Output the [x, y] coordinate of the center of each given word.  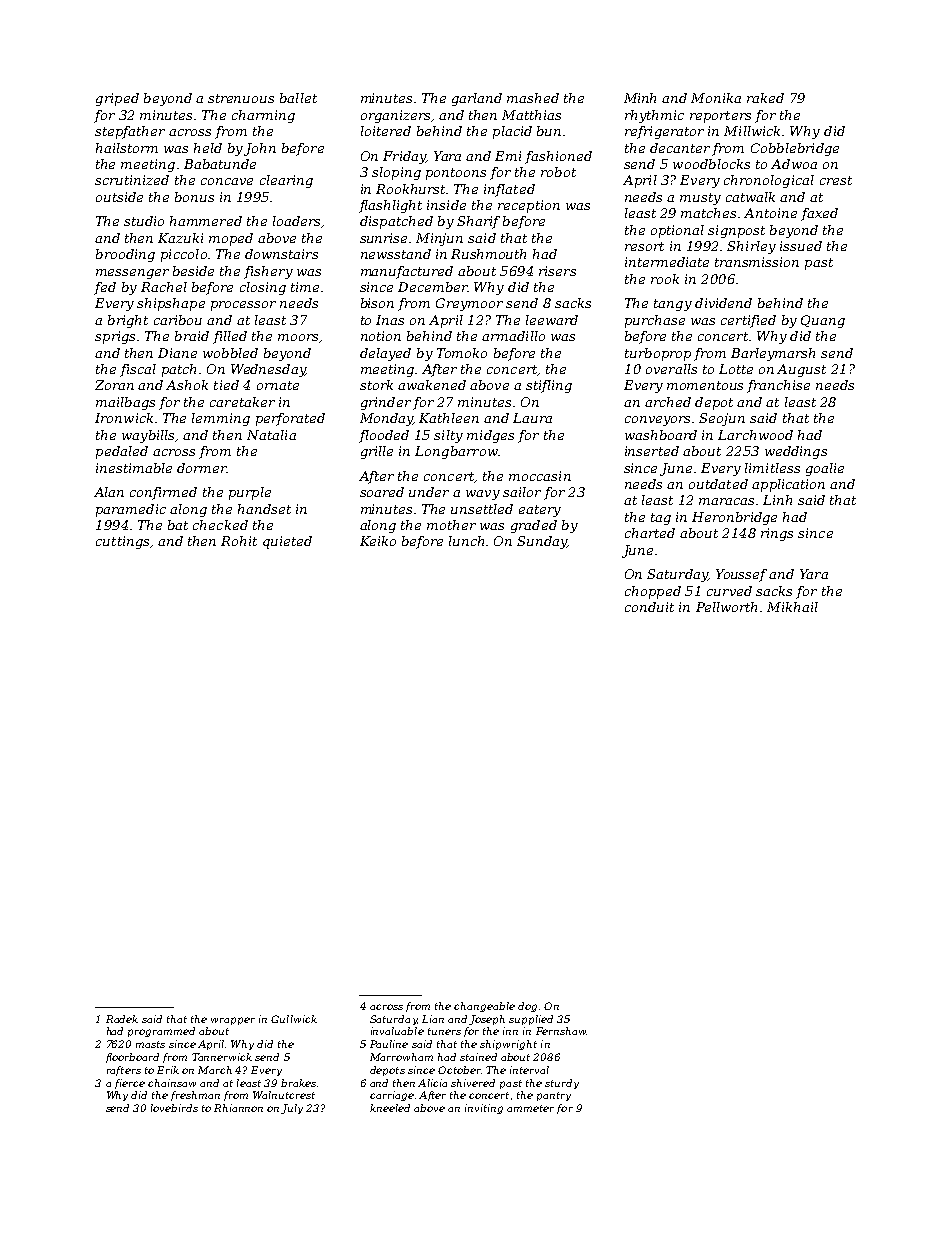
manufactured [407, 272]
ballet [298, 98]
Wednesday [268, 370]
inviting [484, 1109]
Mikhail [792, 607]
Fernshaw [561, 1031]
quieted [287, 542]
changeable [484, 1007]
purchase [655, 321]
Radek [122, 1019]
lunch [466, 541]
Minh [640, 98]
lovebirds [174, 1108]
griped [117, 99]
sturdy [562, 1084]
